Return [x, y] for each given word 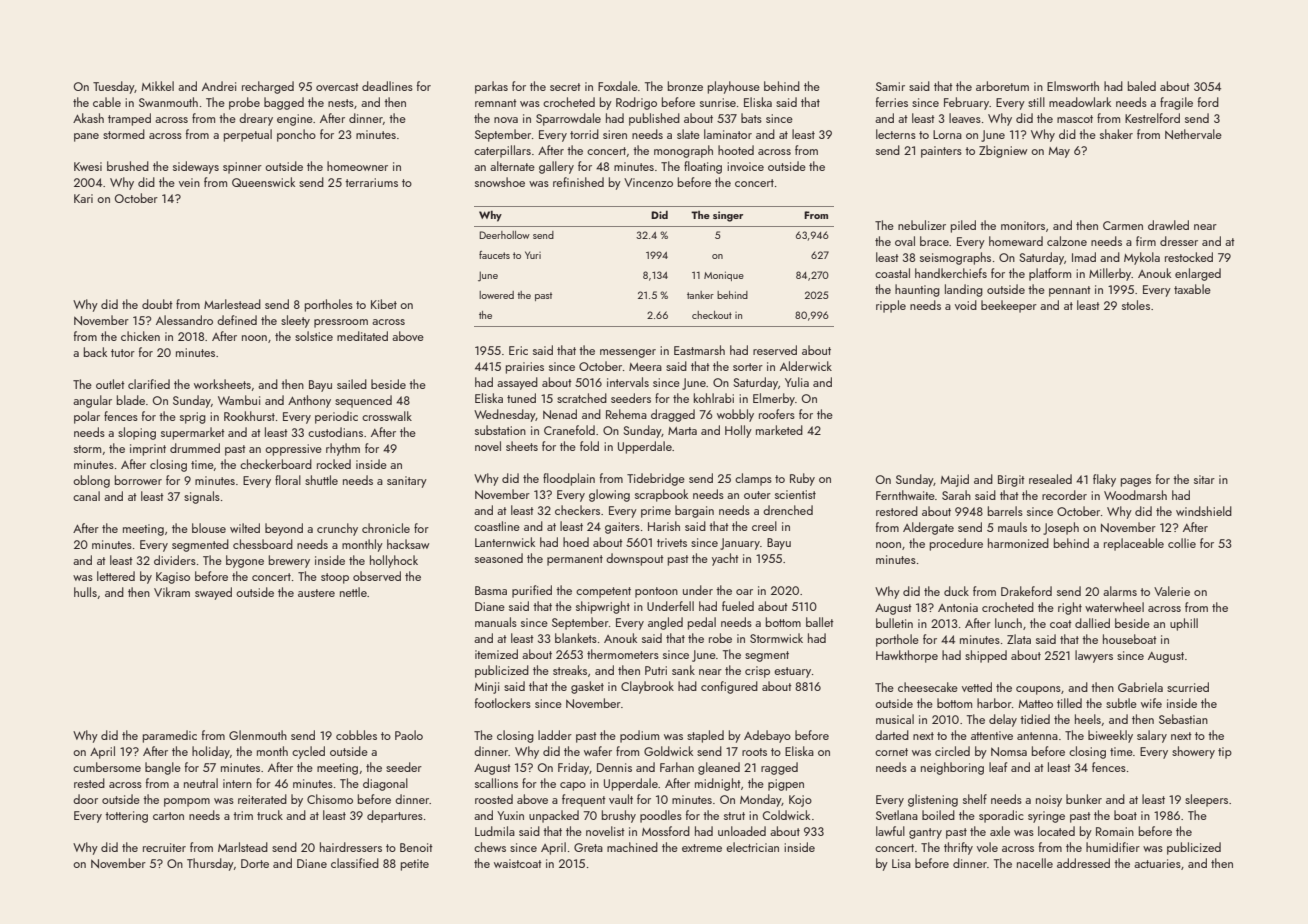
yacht [725, 559]
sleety [295, 321]
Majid [955, 480]
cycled [308, 752]
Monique [724, 276]
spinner [242, 168]
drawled [1168, 225]
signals [202, 497]
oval [905, 241]
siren [615, 134]
